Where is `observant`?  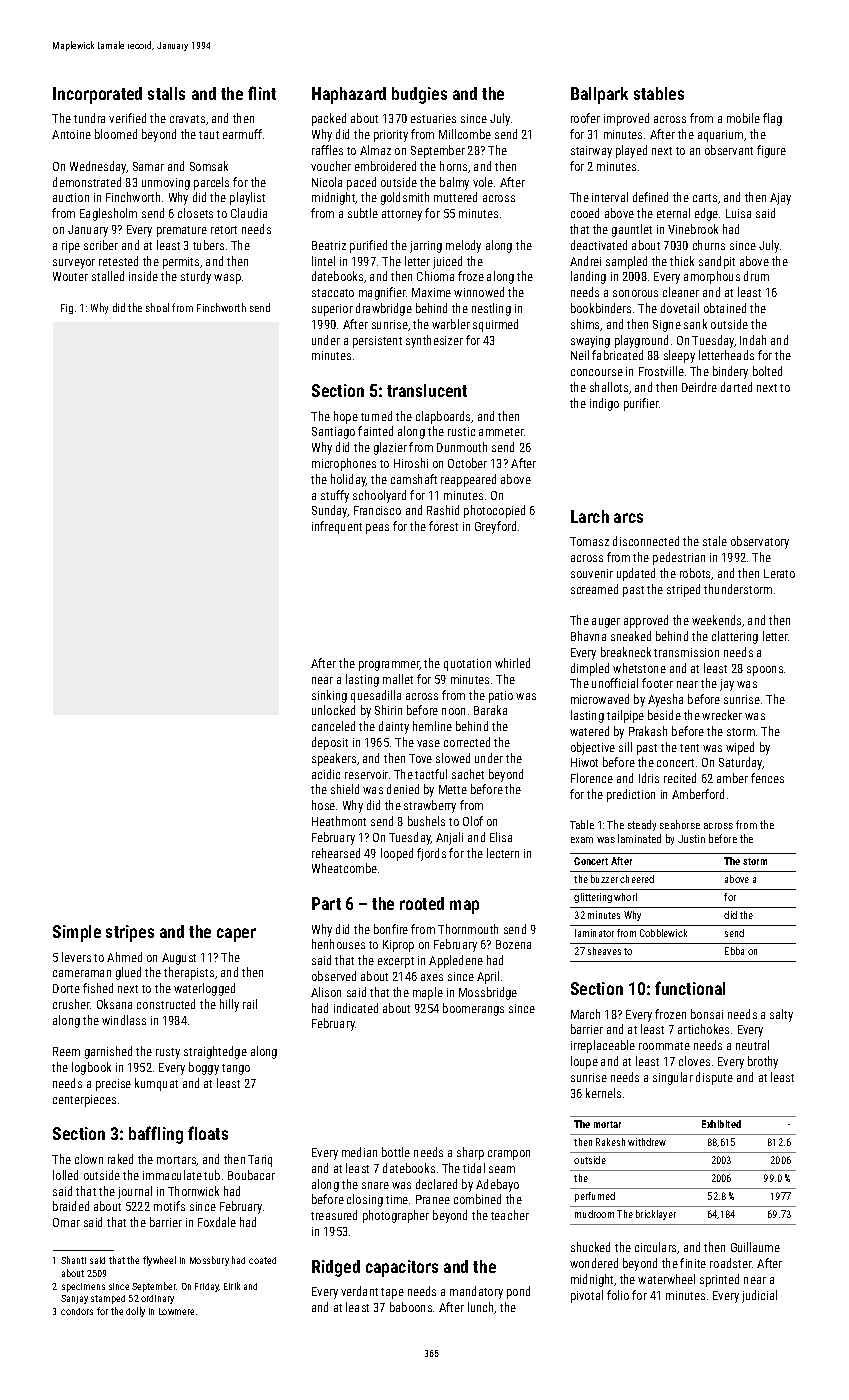
observant is located at coordinates (729, 150).
